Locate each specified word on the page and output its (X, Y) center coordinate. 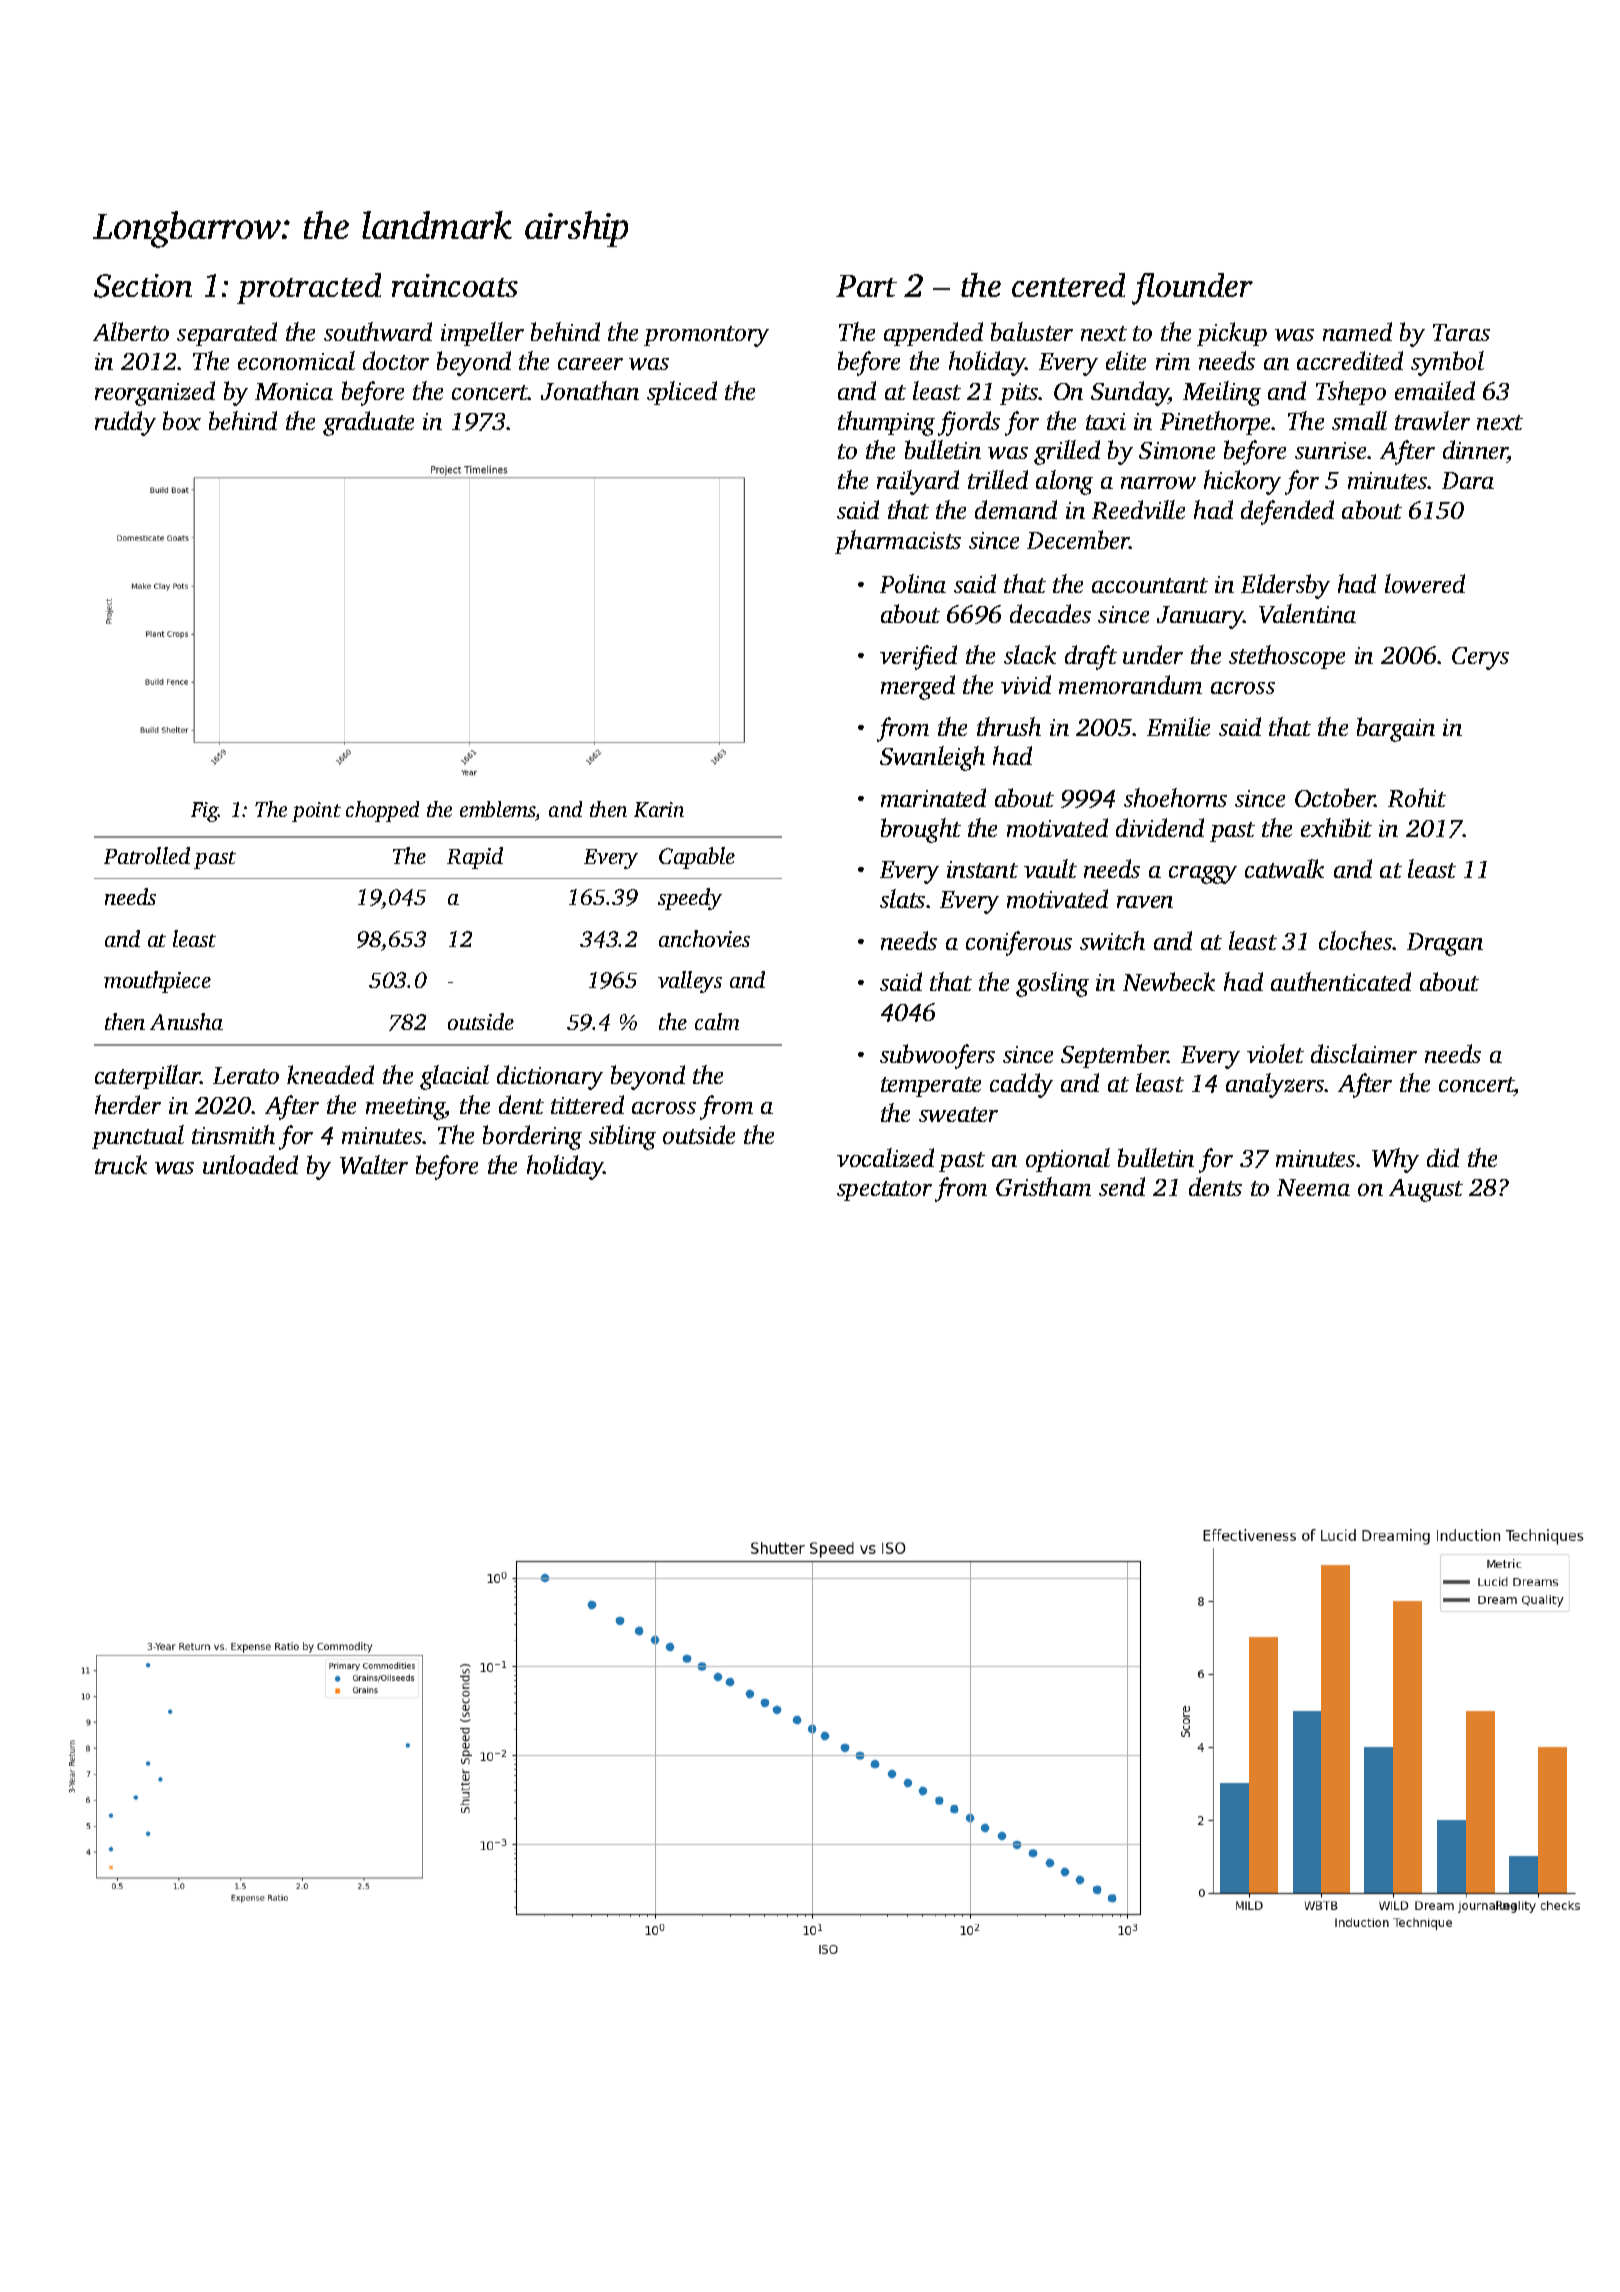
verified (918, 657)
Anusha (186, 1021)
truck (121, 1164)
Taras (1461, 332)
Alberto (131, 331)
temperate (931, 1087)
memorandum (1130, 684)
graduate (368, 423)
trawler (1432, 420)
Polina (913, 583)
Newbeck (1169, 981)
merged (918, 687)
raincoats (455, 285)
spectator (884, 1191)
